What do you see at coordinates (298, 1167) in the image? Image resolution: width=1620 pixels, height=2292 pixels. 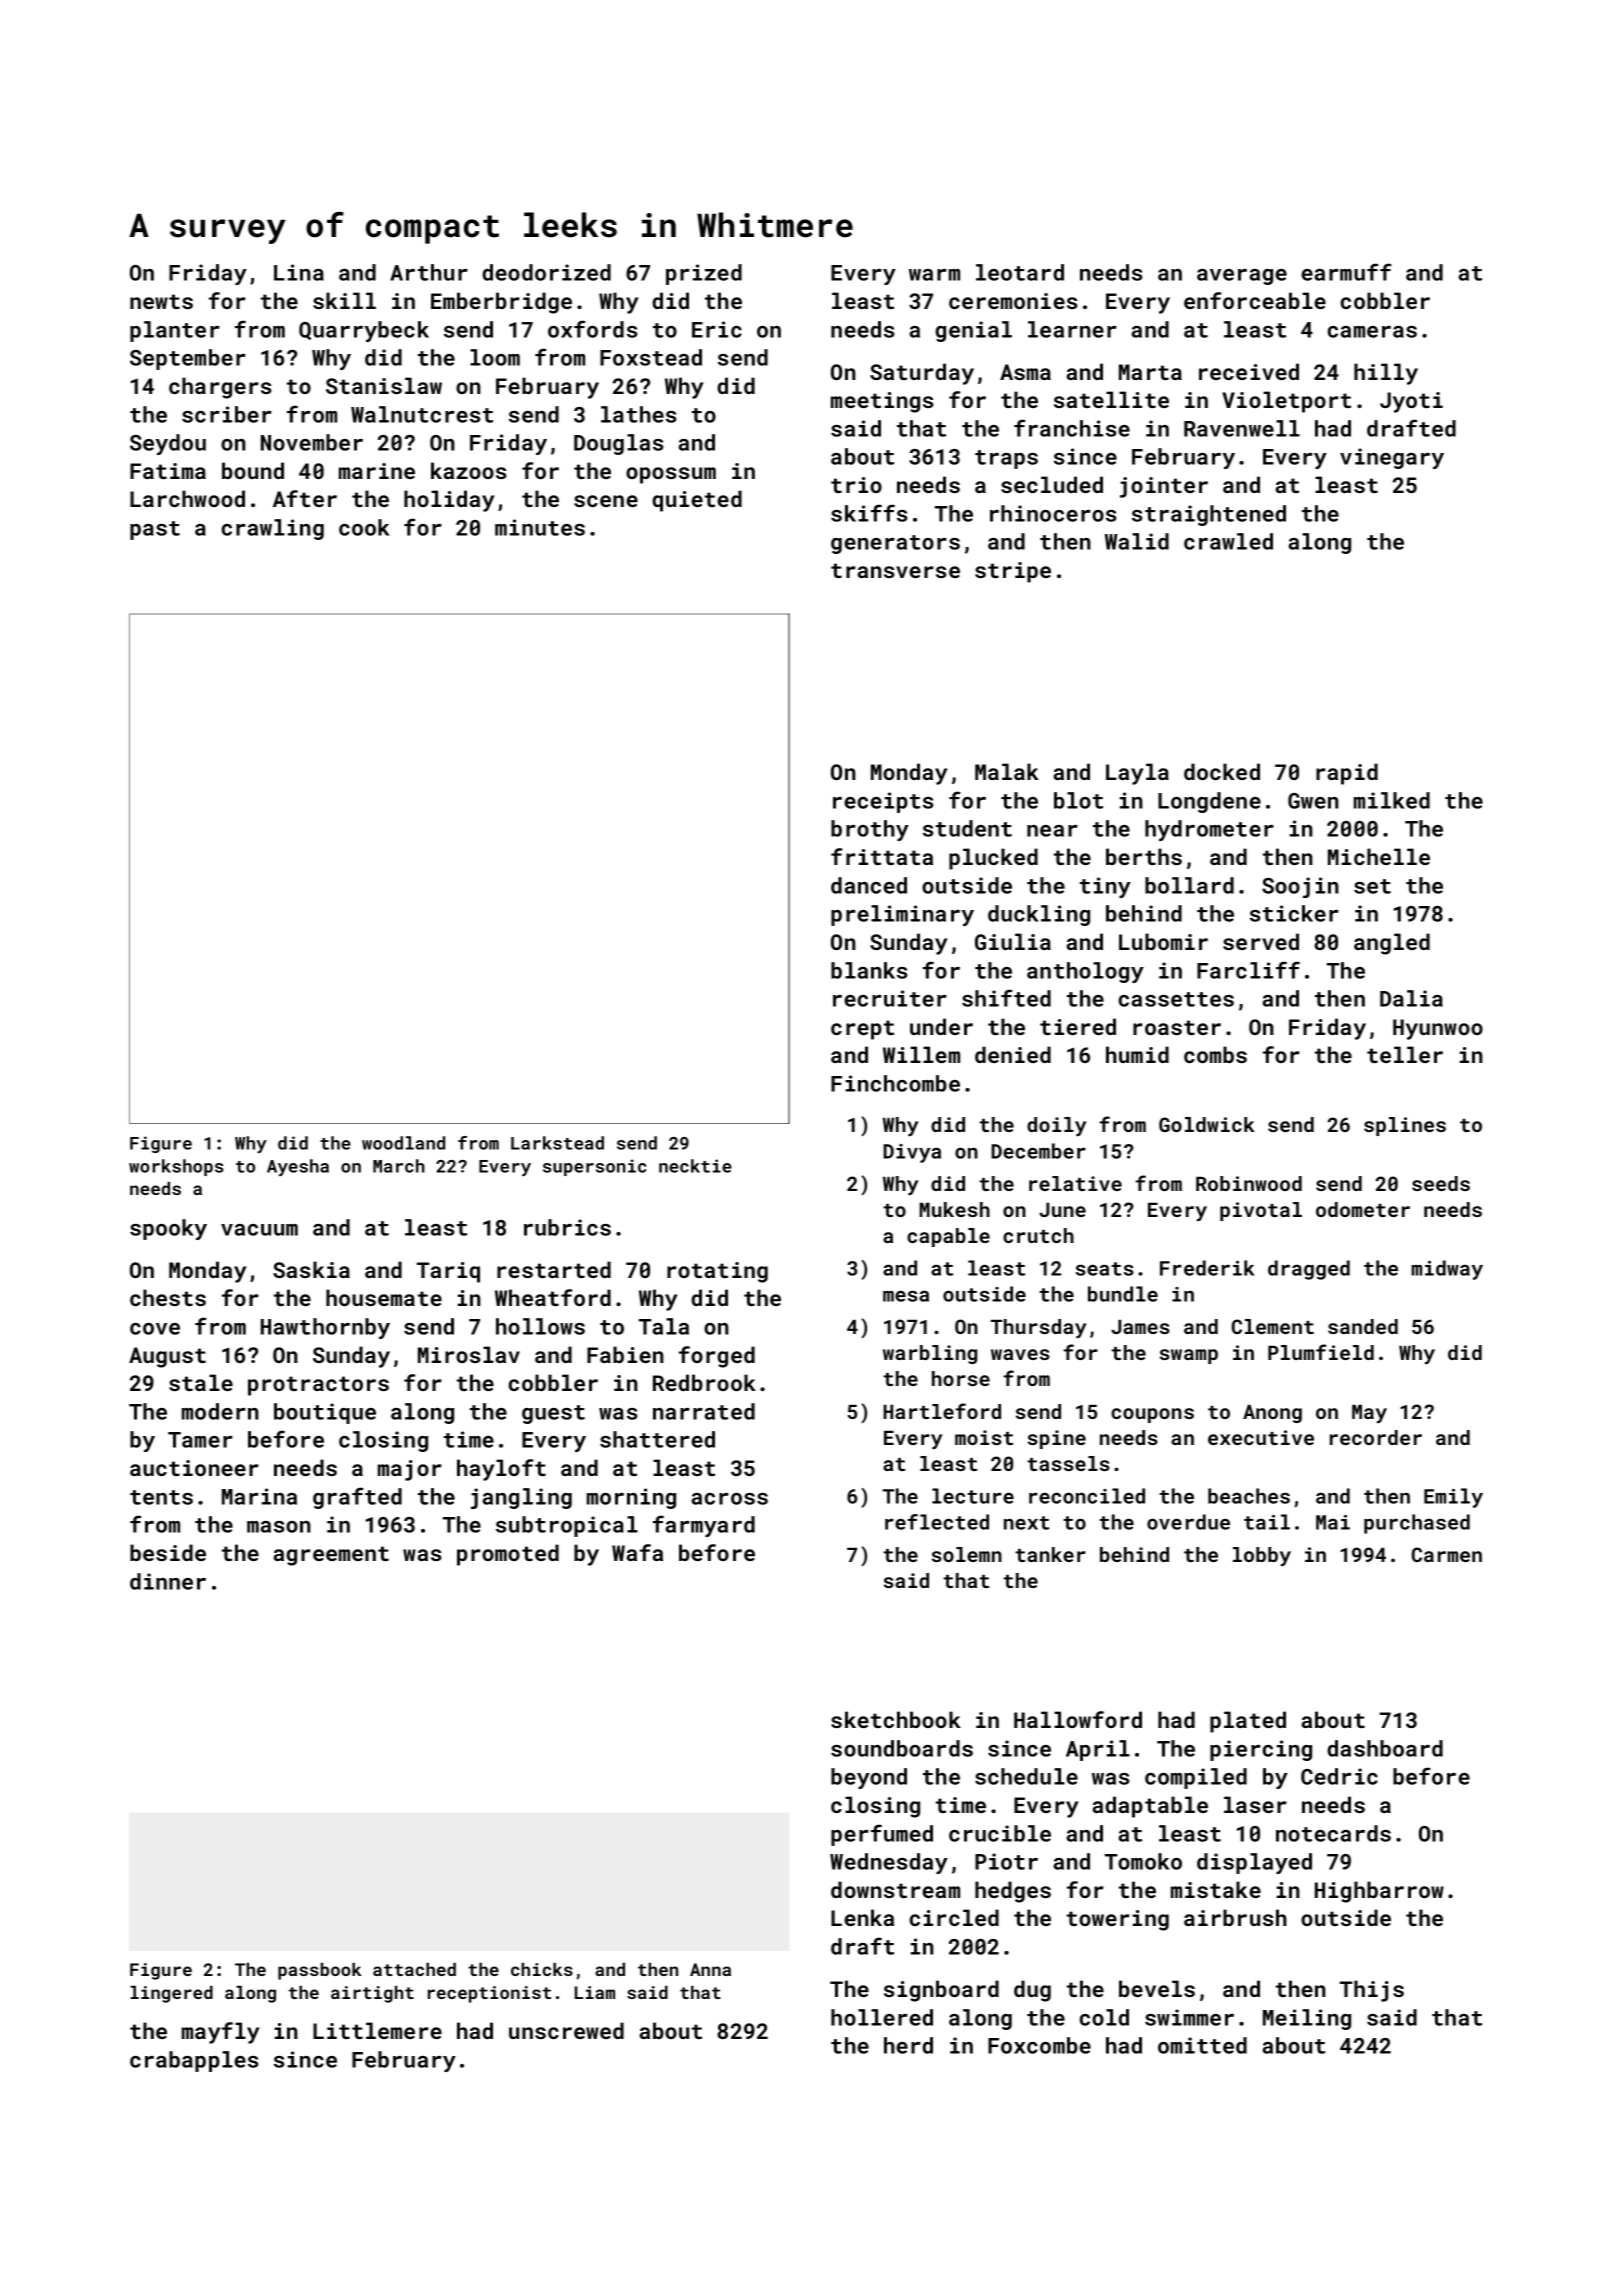 I see `Ayesha` at bounding box center [298, 1167].
